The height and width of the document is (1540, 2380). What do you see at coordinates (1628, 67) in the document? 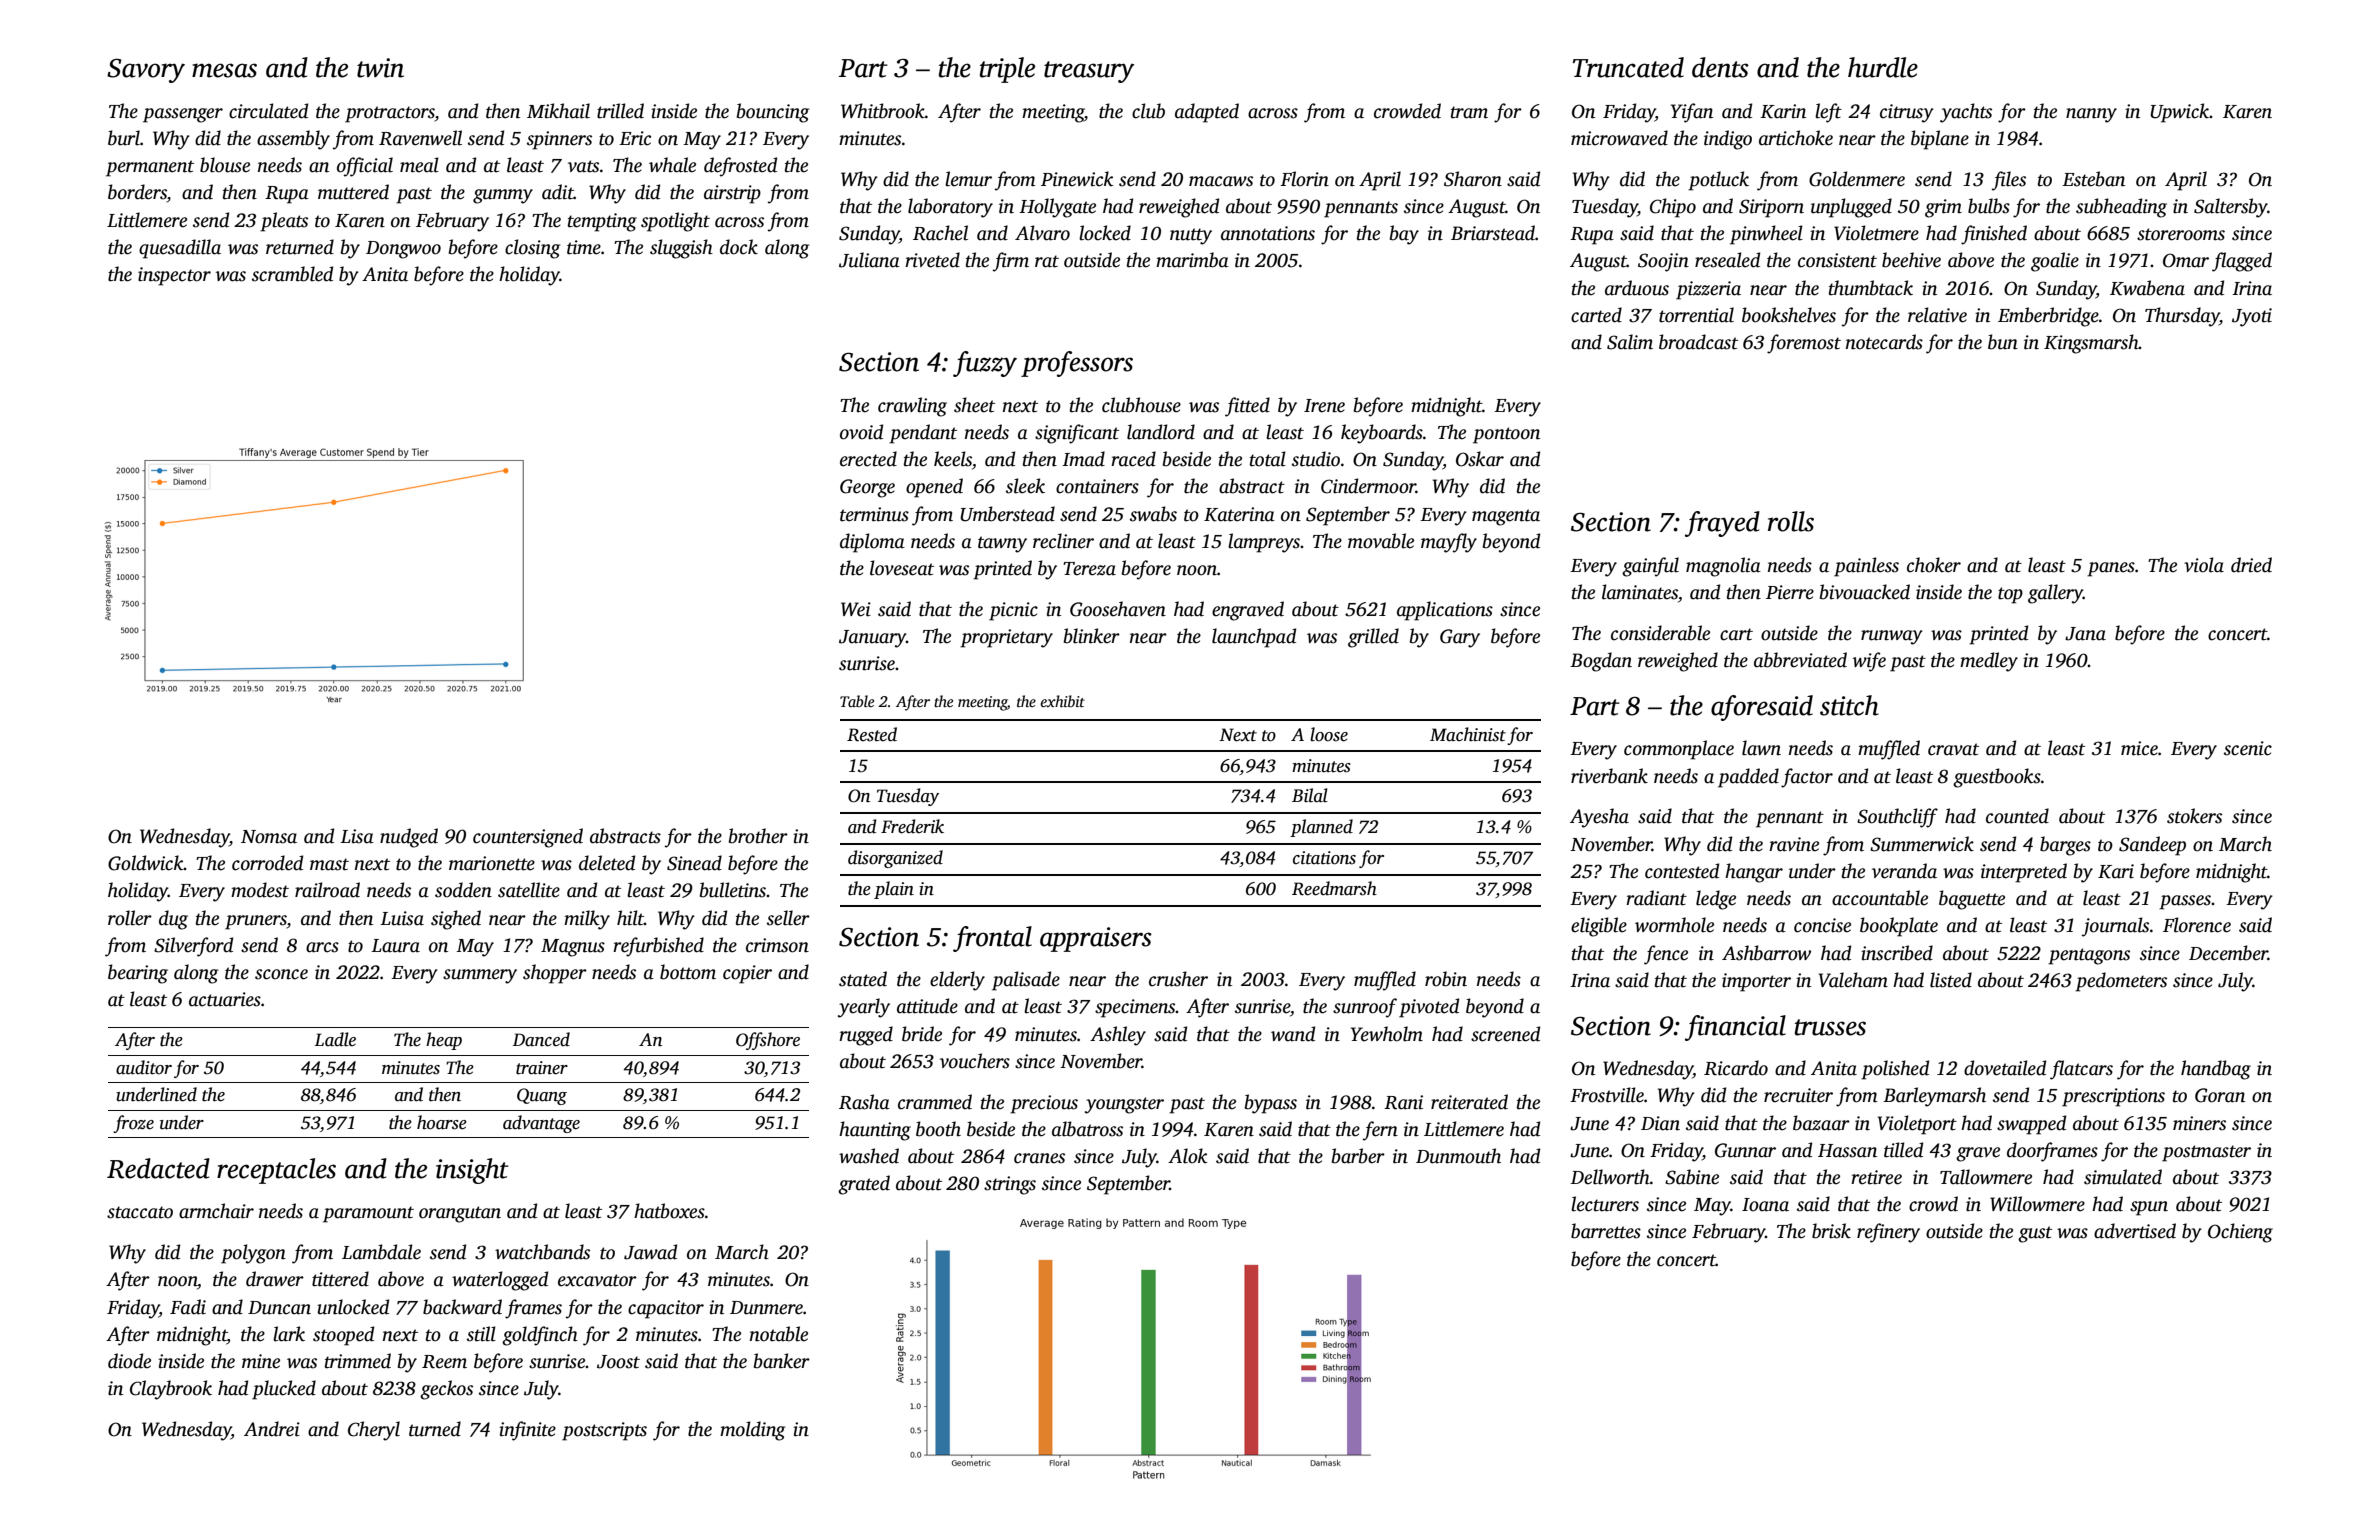
I see `Truncated` at bounding box center [1628, 67].
